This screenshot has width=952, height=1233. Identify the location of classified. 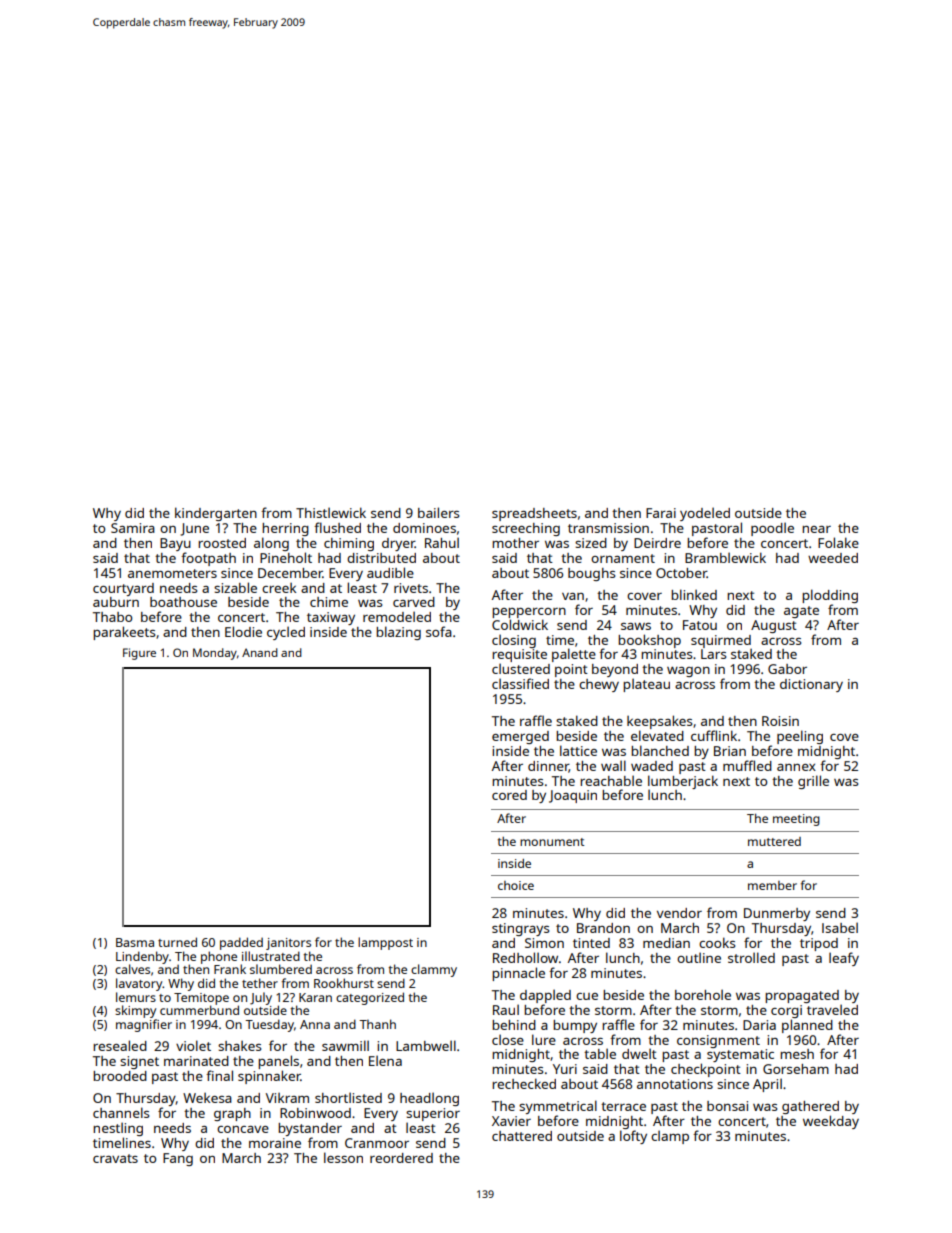
(520, 683).
